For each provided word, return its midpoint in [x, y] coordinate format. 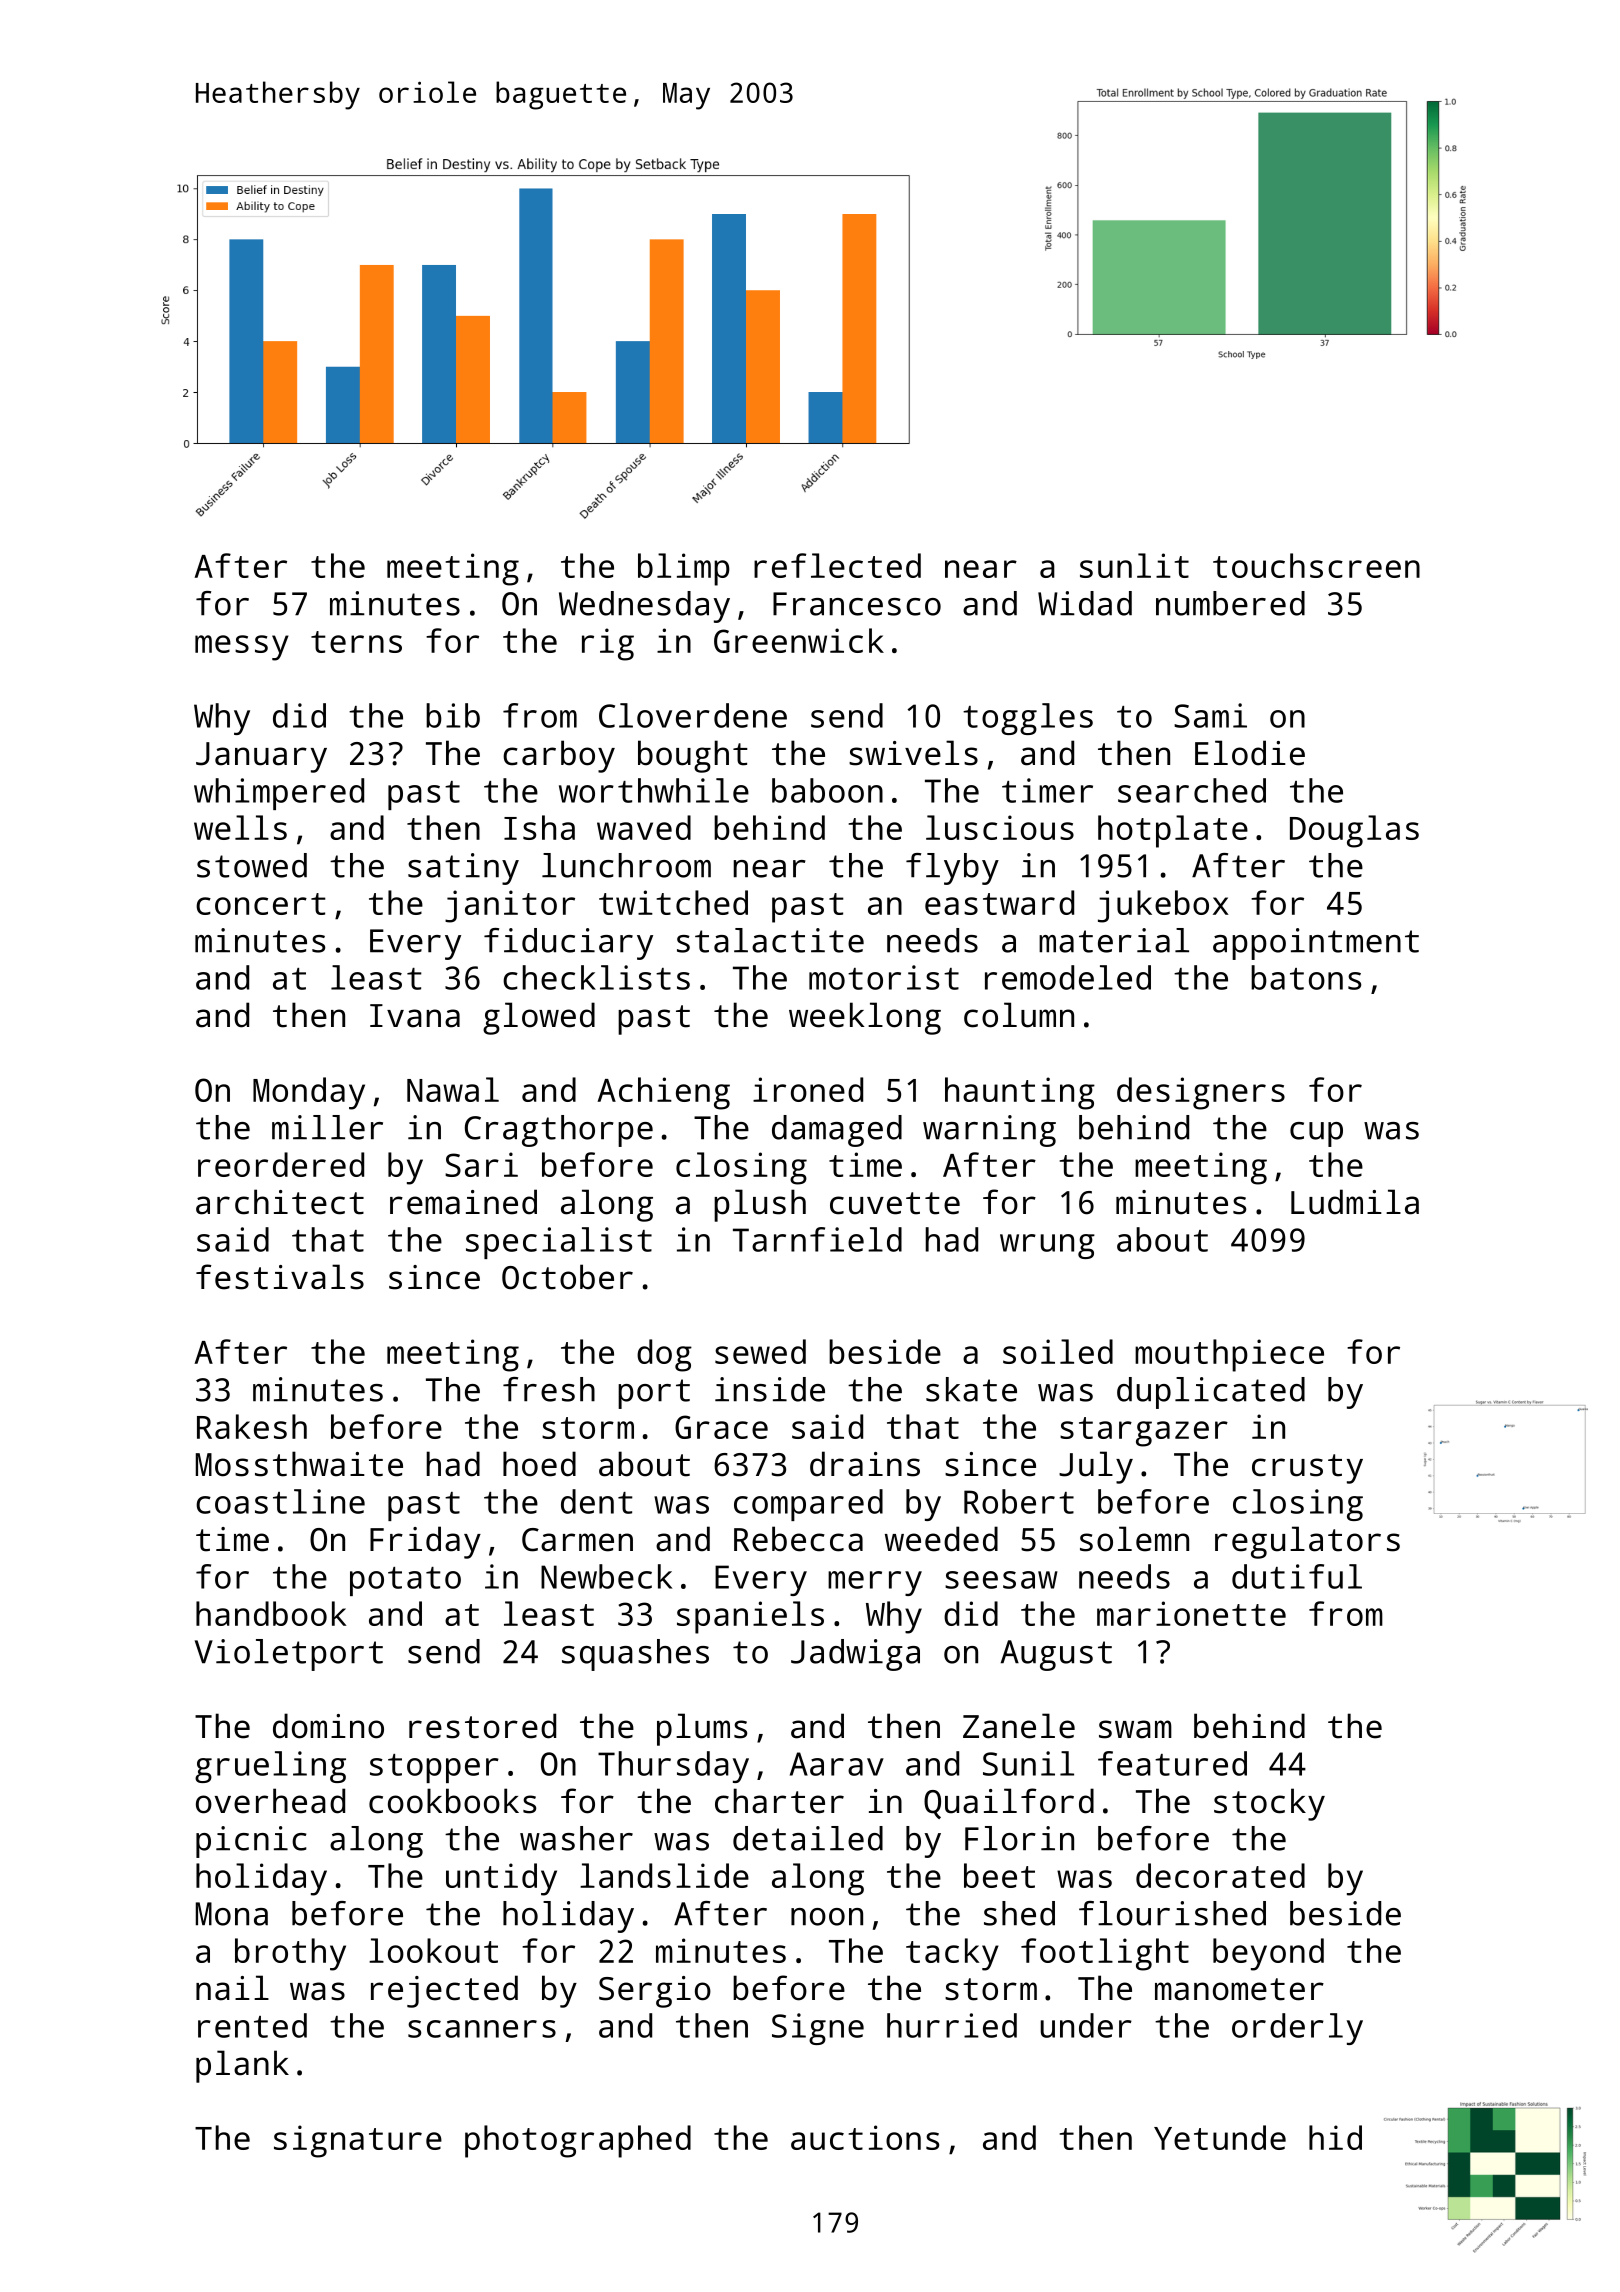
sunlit [1134, 565]
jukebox [1163, 906]
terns [356, 642]
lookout [433, 1950]
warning [989, 1131]
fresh [549, 1389]
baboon [827, 790]
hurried [952, 2025]
